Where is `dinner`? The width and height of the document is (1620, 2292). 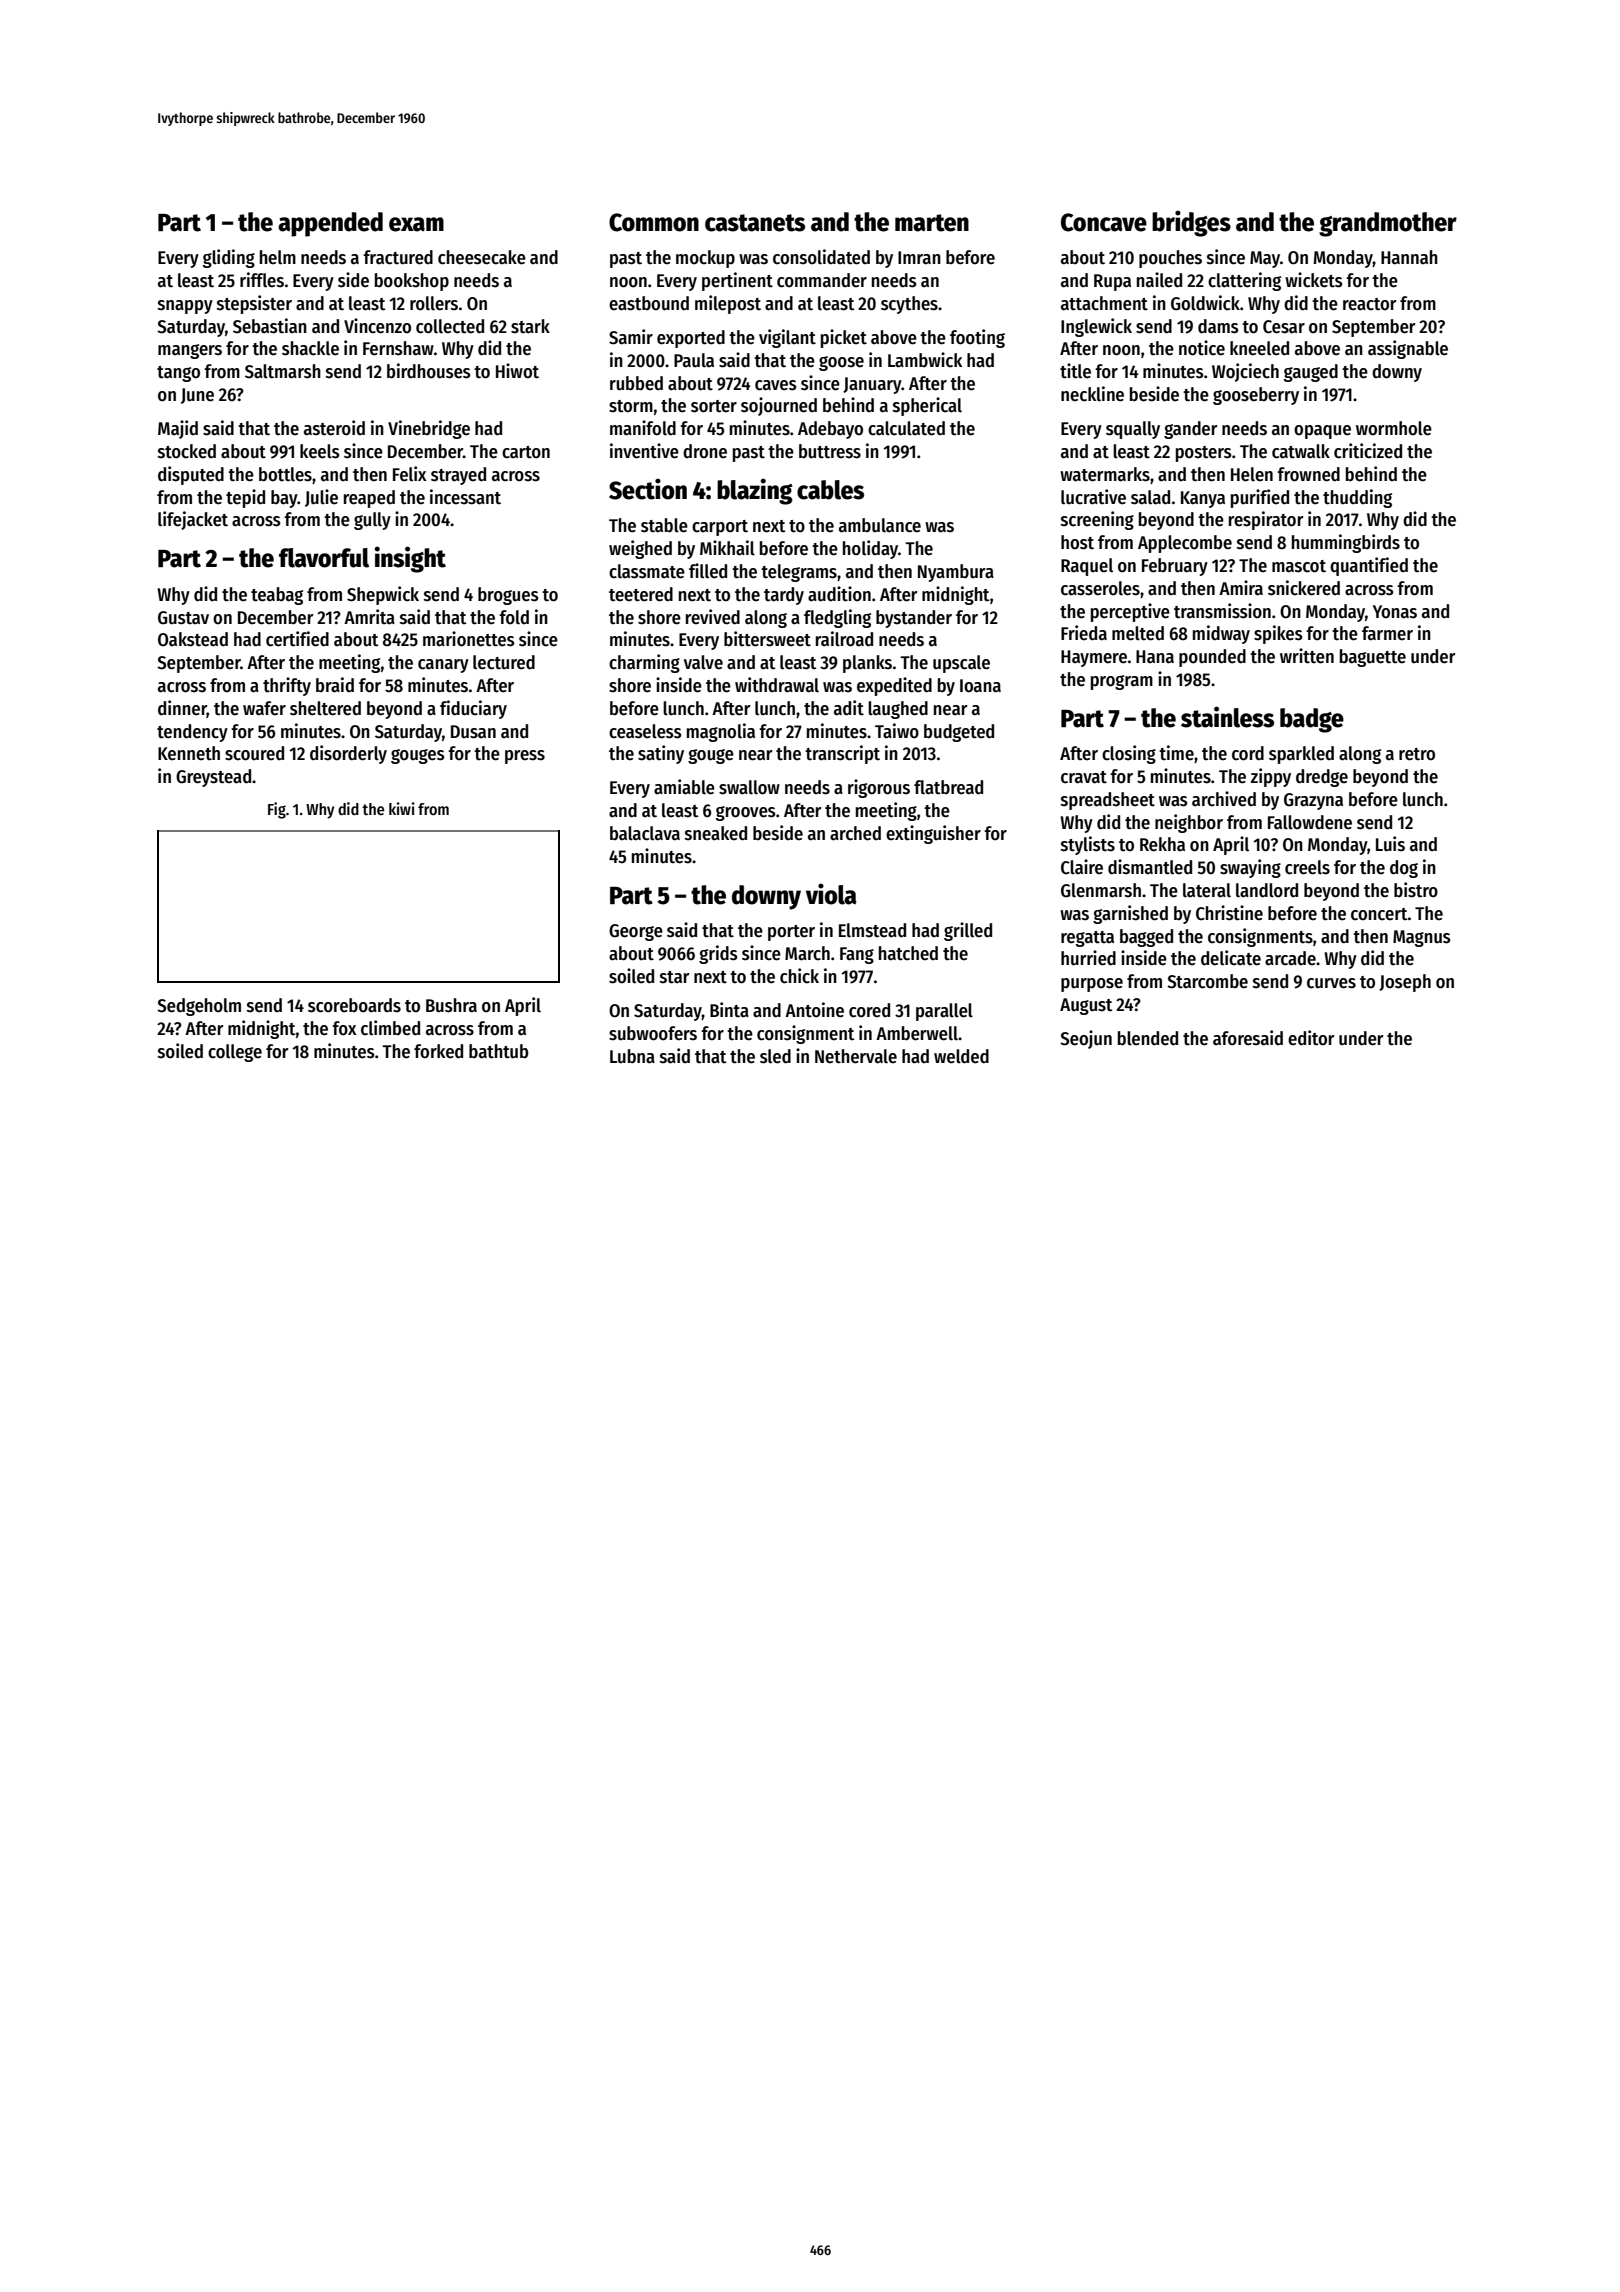
dinner is located at coordinates (182, 709).
